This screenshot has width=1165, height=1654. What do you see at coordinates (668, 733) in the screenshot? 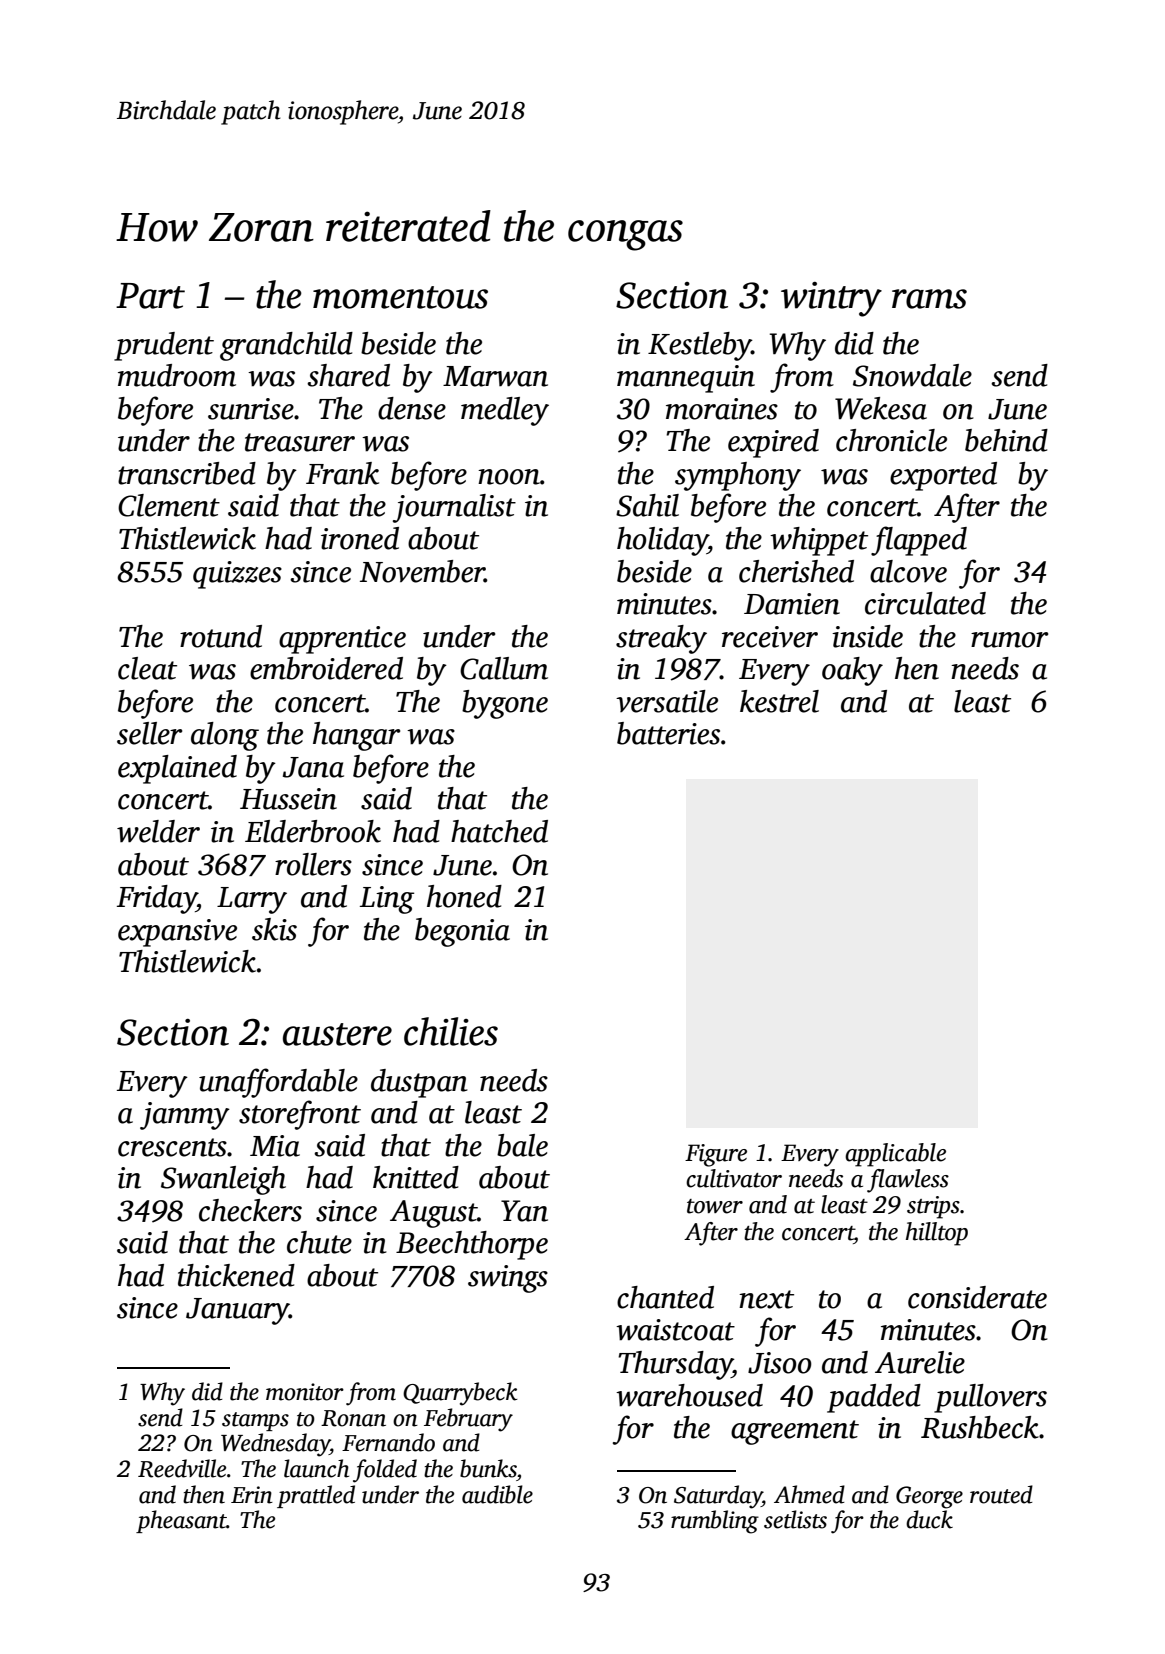
I see `batteries` at bounding box center [668, 733].
